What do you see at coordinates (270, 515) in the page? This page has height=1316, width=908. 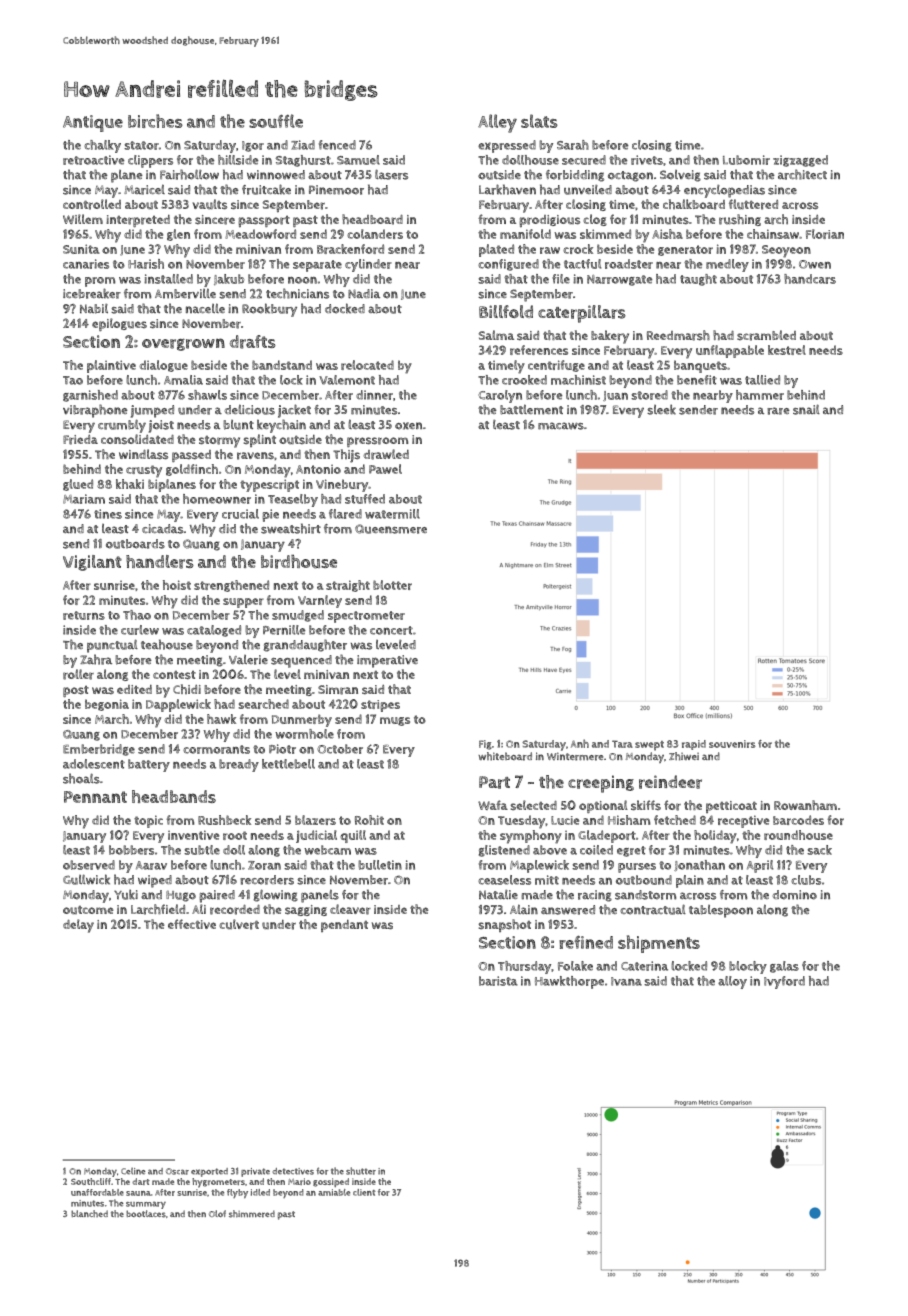 I see `pie` at bounding box center [270, 515].
